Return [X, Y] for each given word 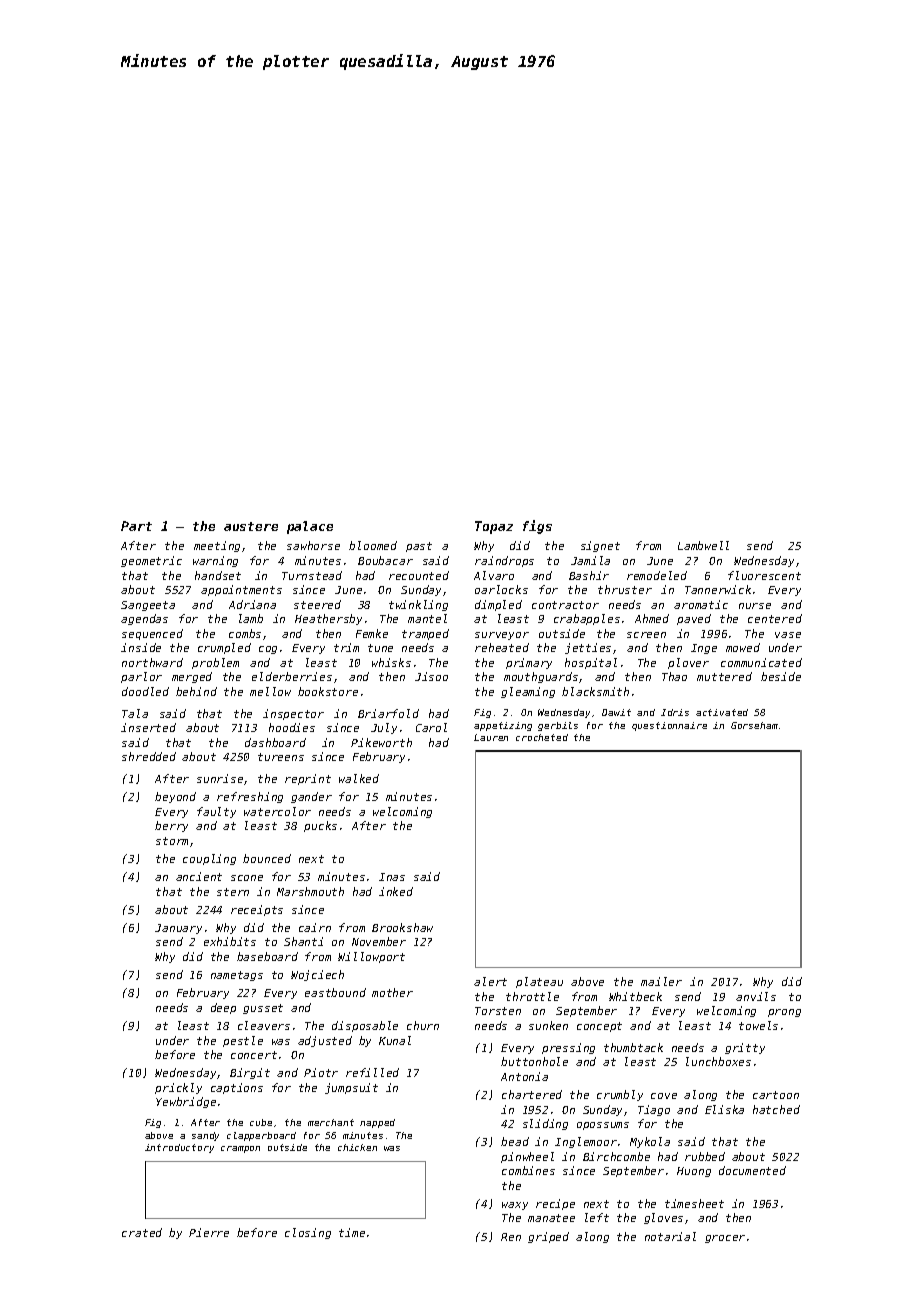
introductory [179, 1148]
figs [537, 527]
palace [310, 527]
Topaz [494, 527]
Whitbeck [635, 996]
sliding [545, 1124]
